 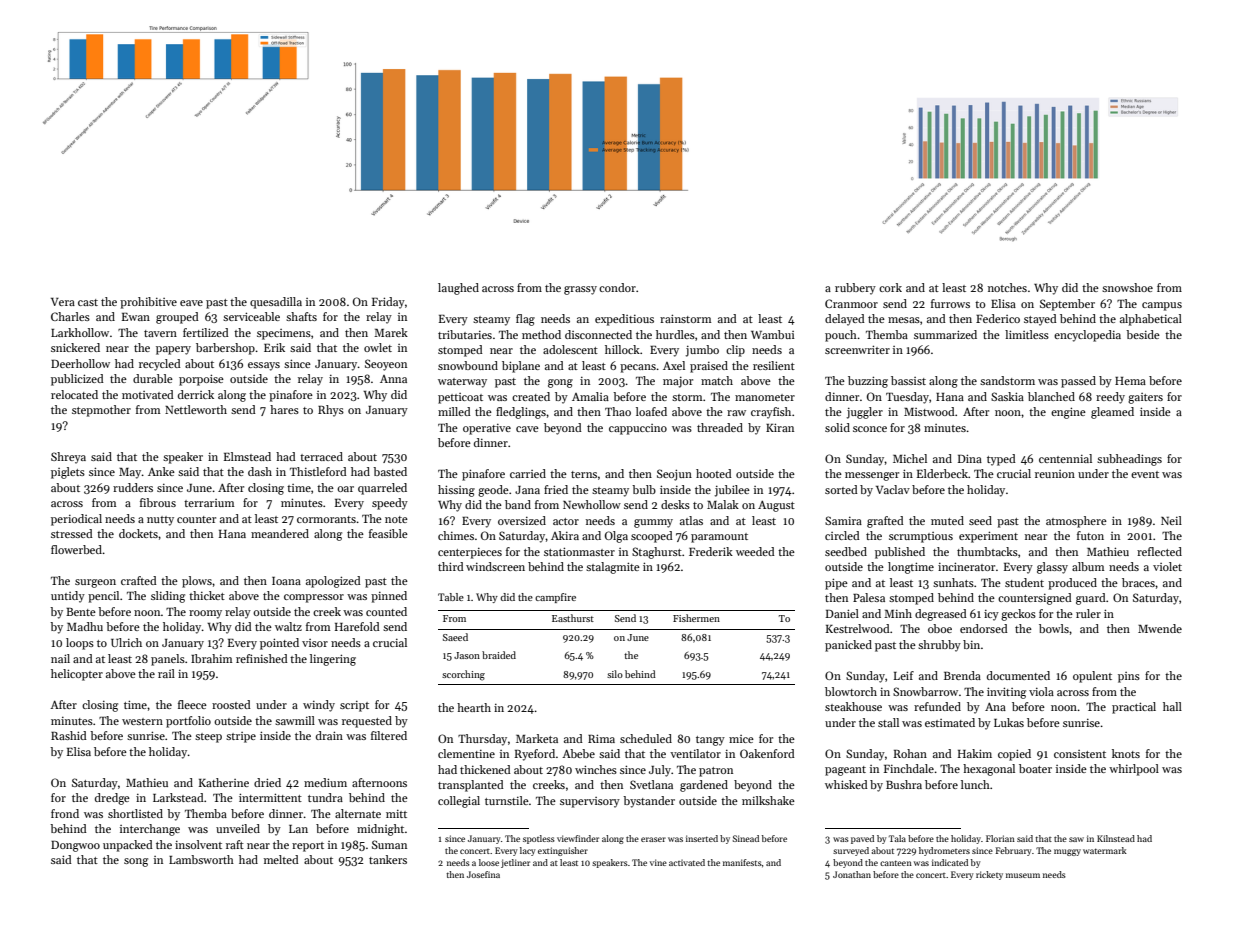 What do you see at coordinates (160, 365) in the screenshot?
I see `recycled` at bounding box center [160, 365].
